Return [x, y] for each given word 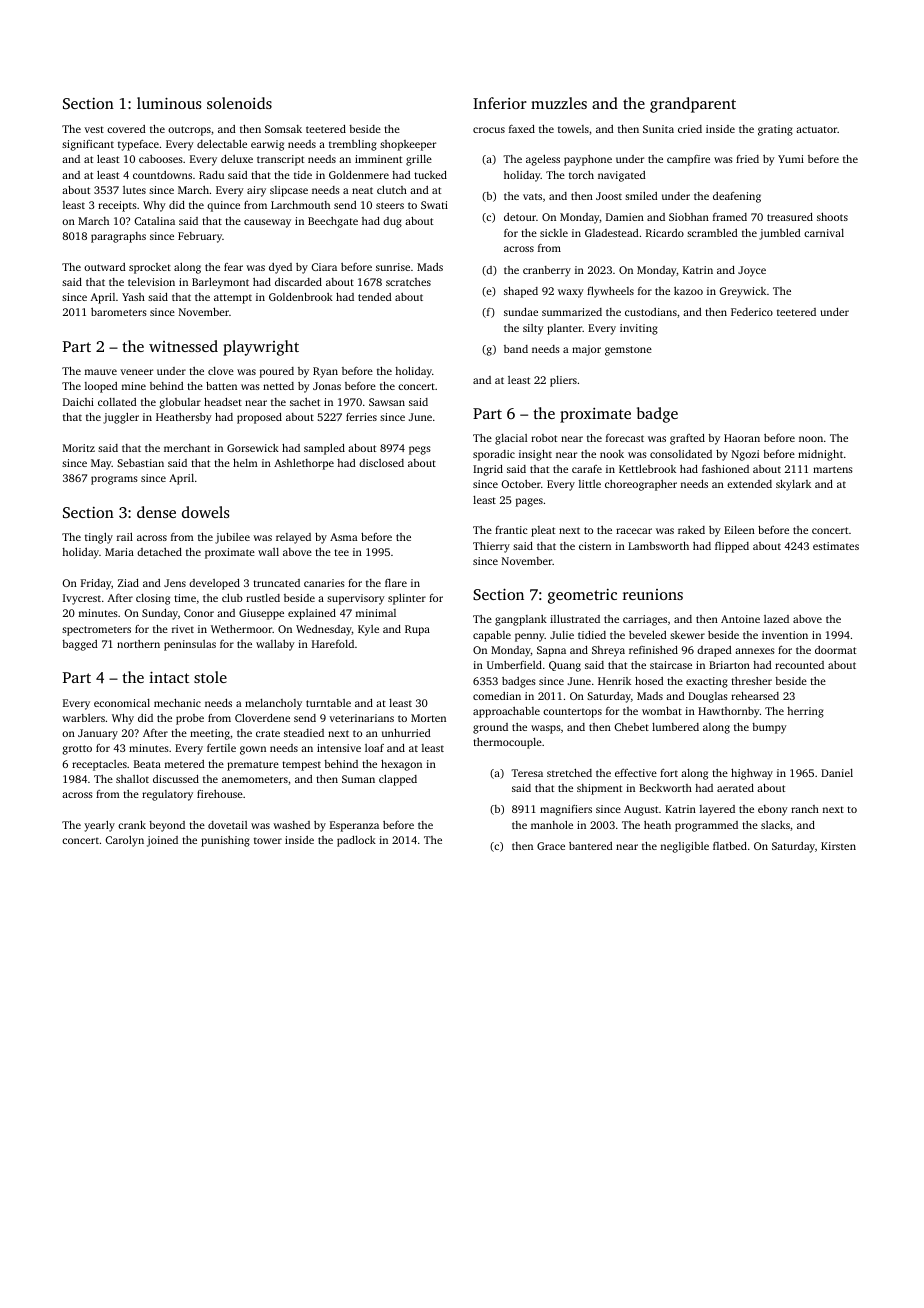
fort [669, 773]
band [516, 349]
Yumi [791, 159]
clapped [398, 780]
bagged [80, 645]
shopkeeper [408, 145]
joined [162, 841]
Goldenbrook [301, 297]
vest [94, 129]
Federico [752, 312]
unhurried [406, 733]
